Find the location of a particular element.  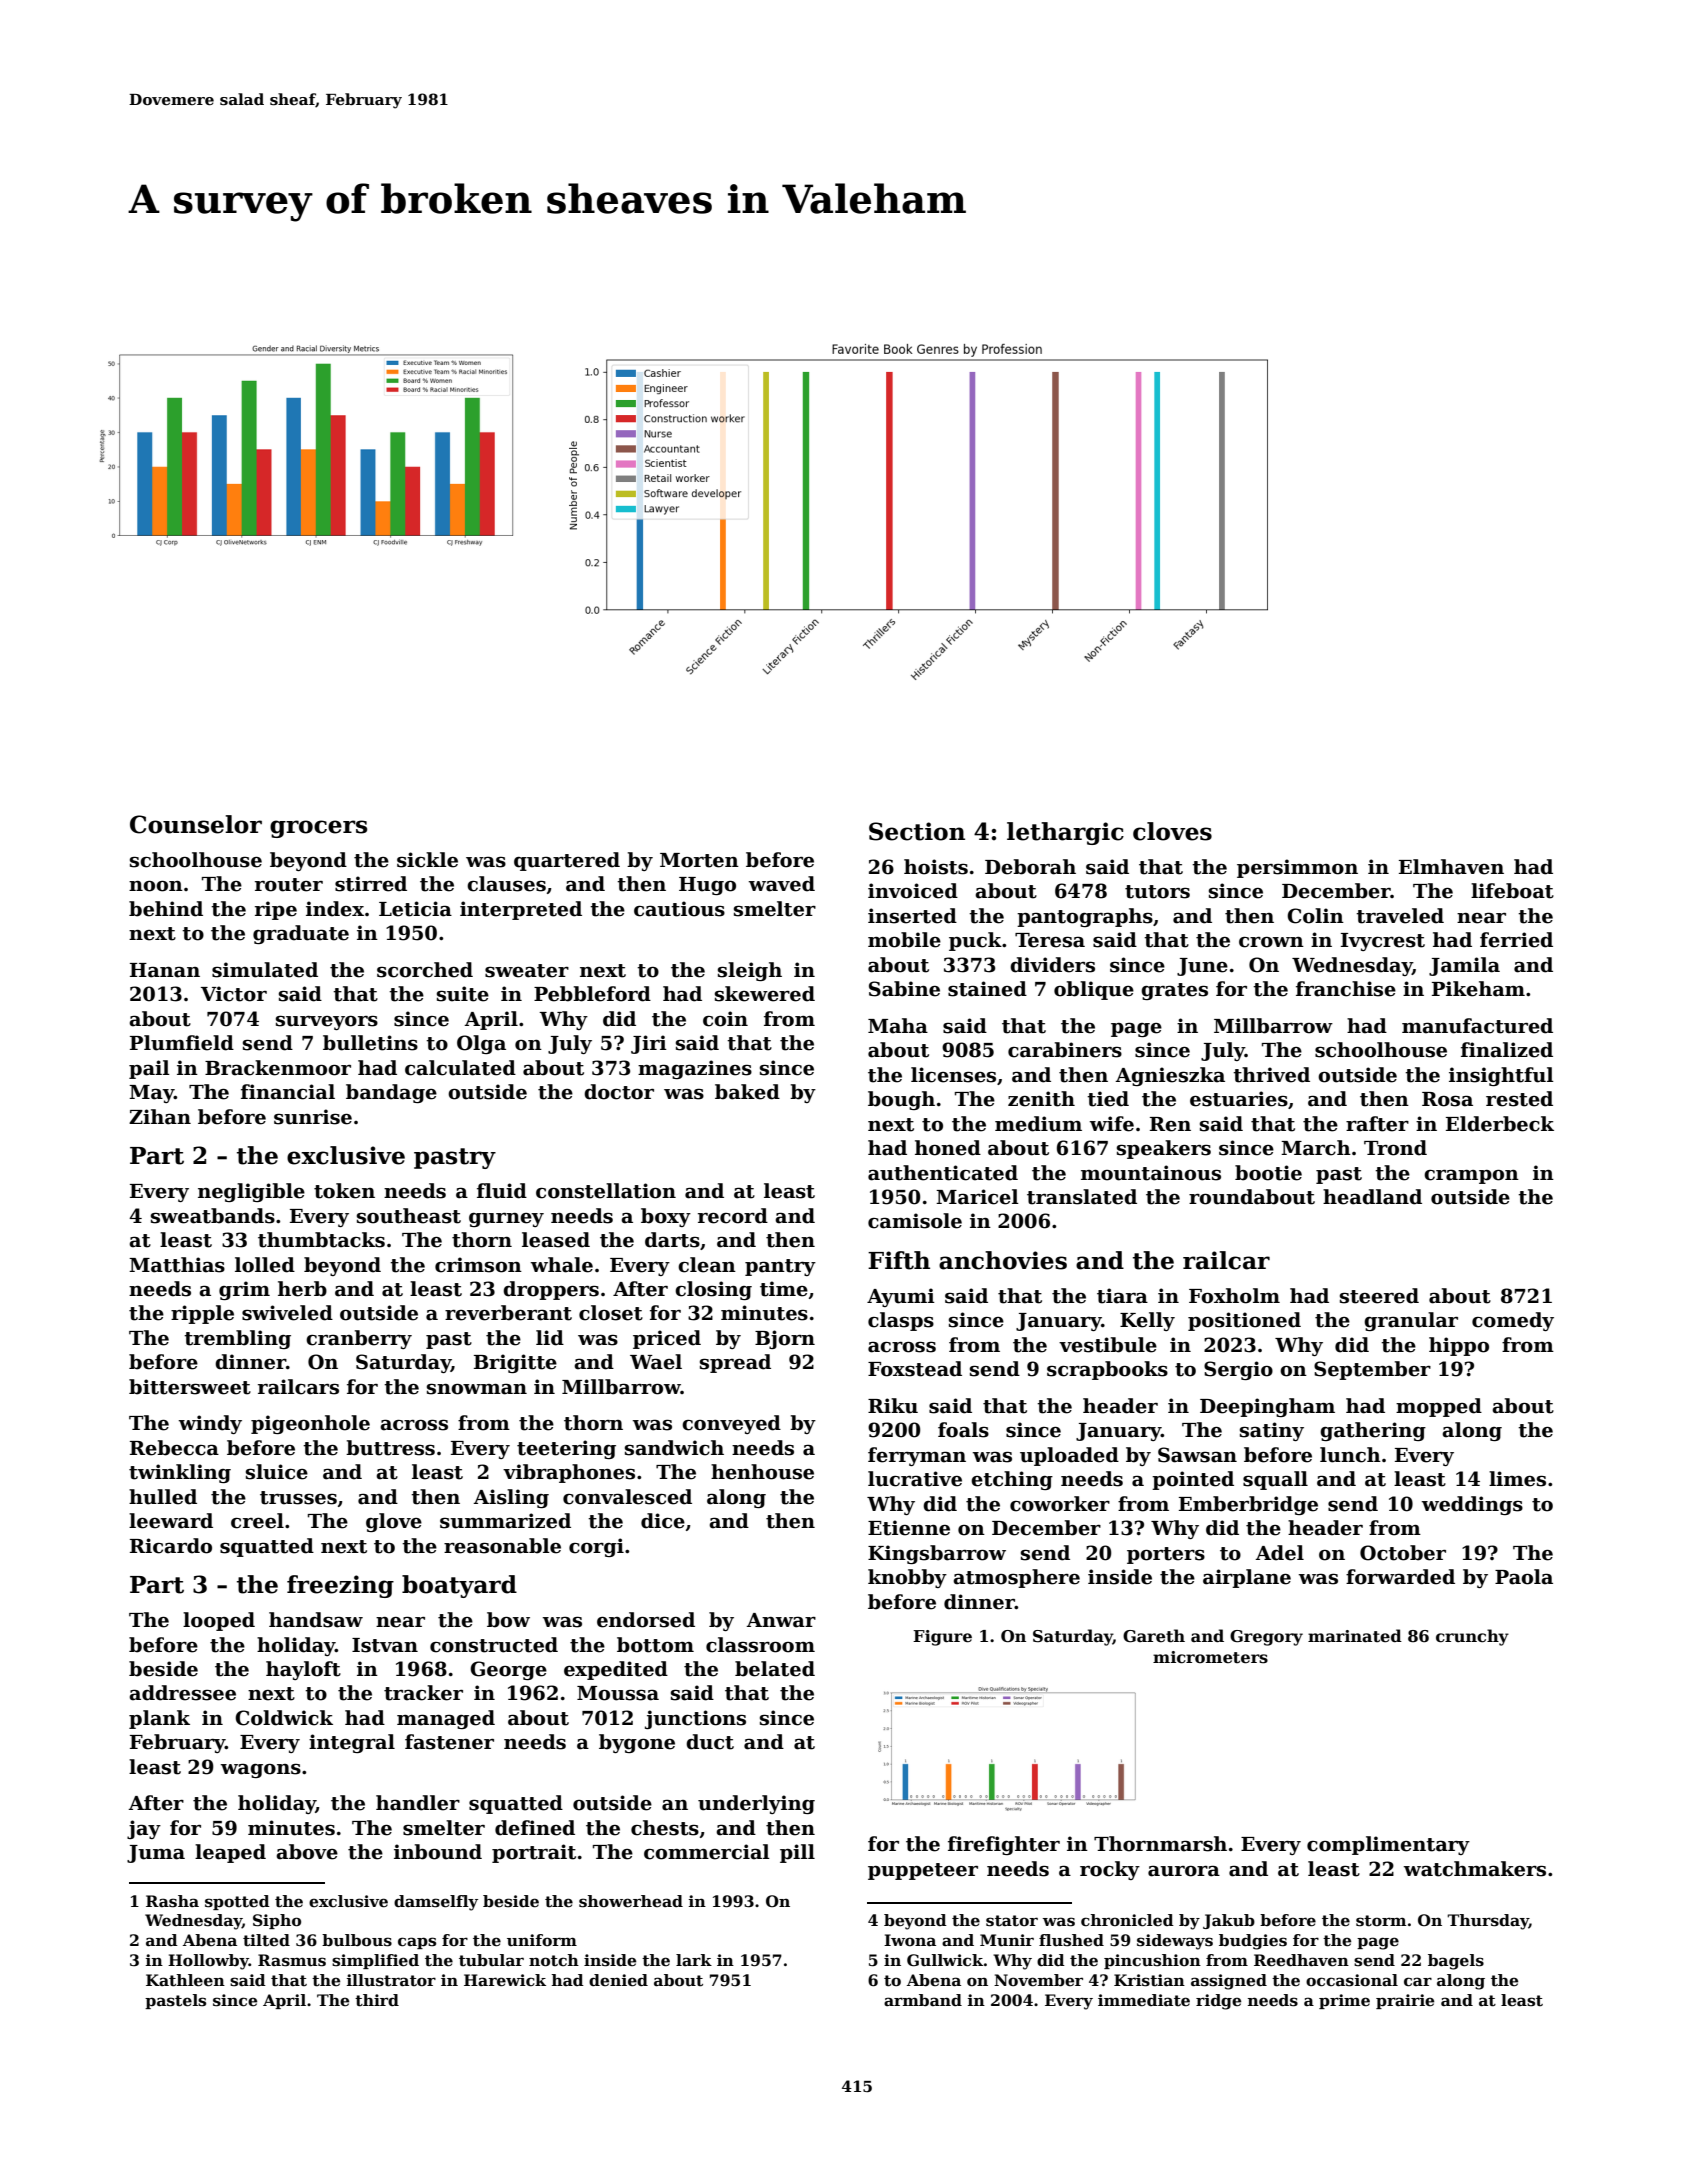

plank is located at coordinates (159, 1719).
